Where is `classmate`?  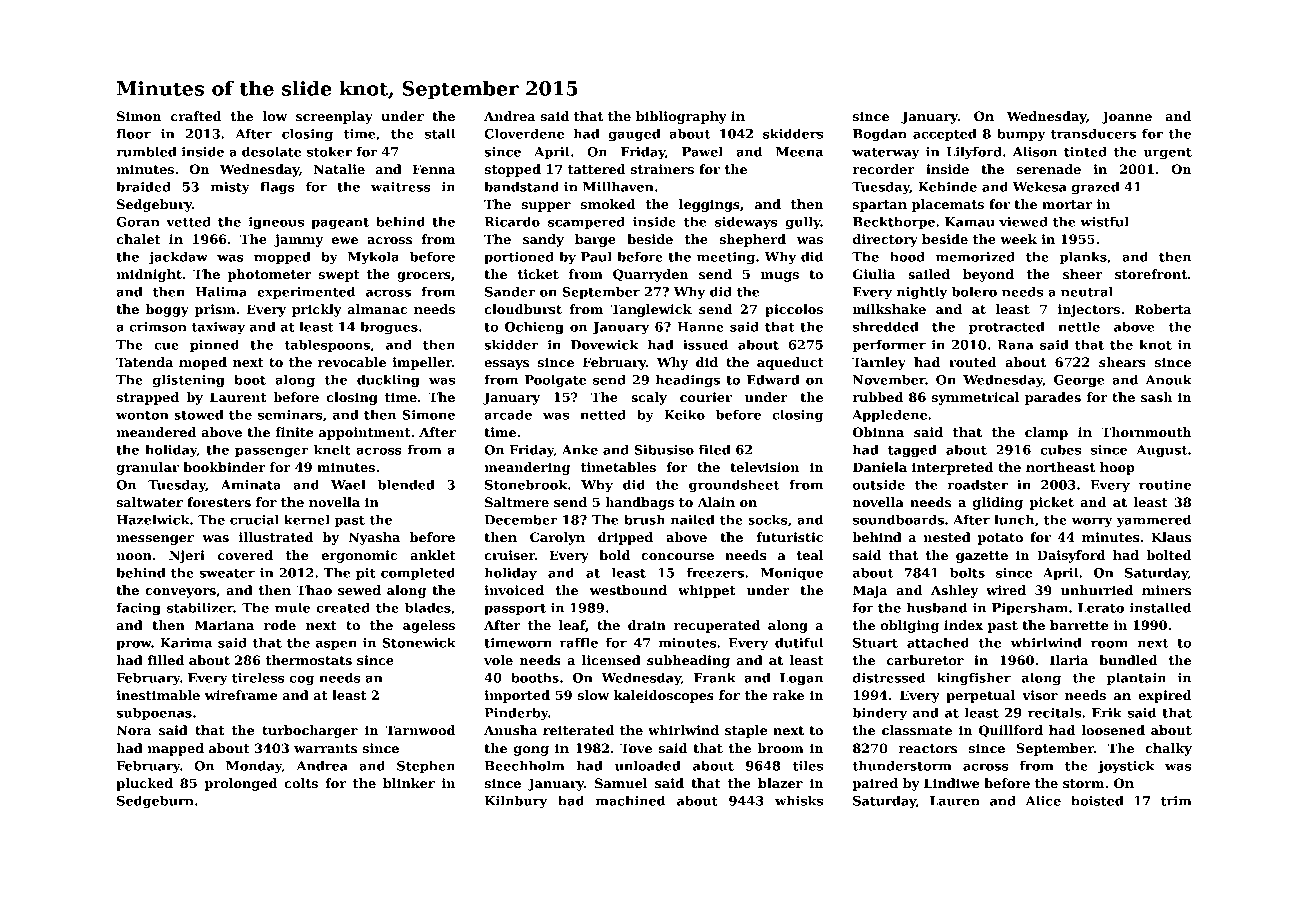 classmate is located at coordinates (917, 730).
